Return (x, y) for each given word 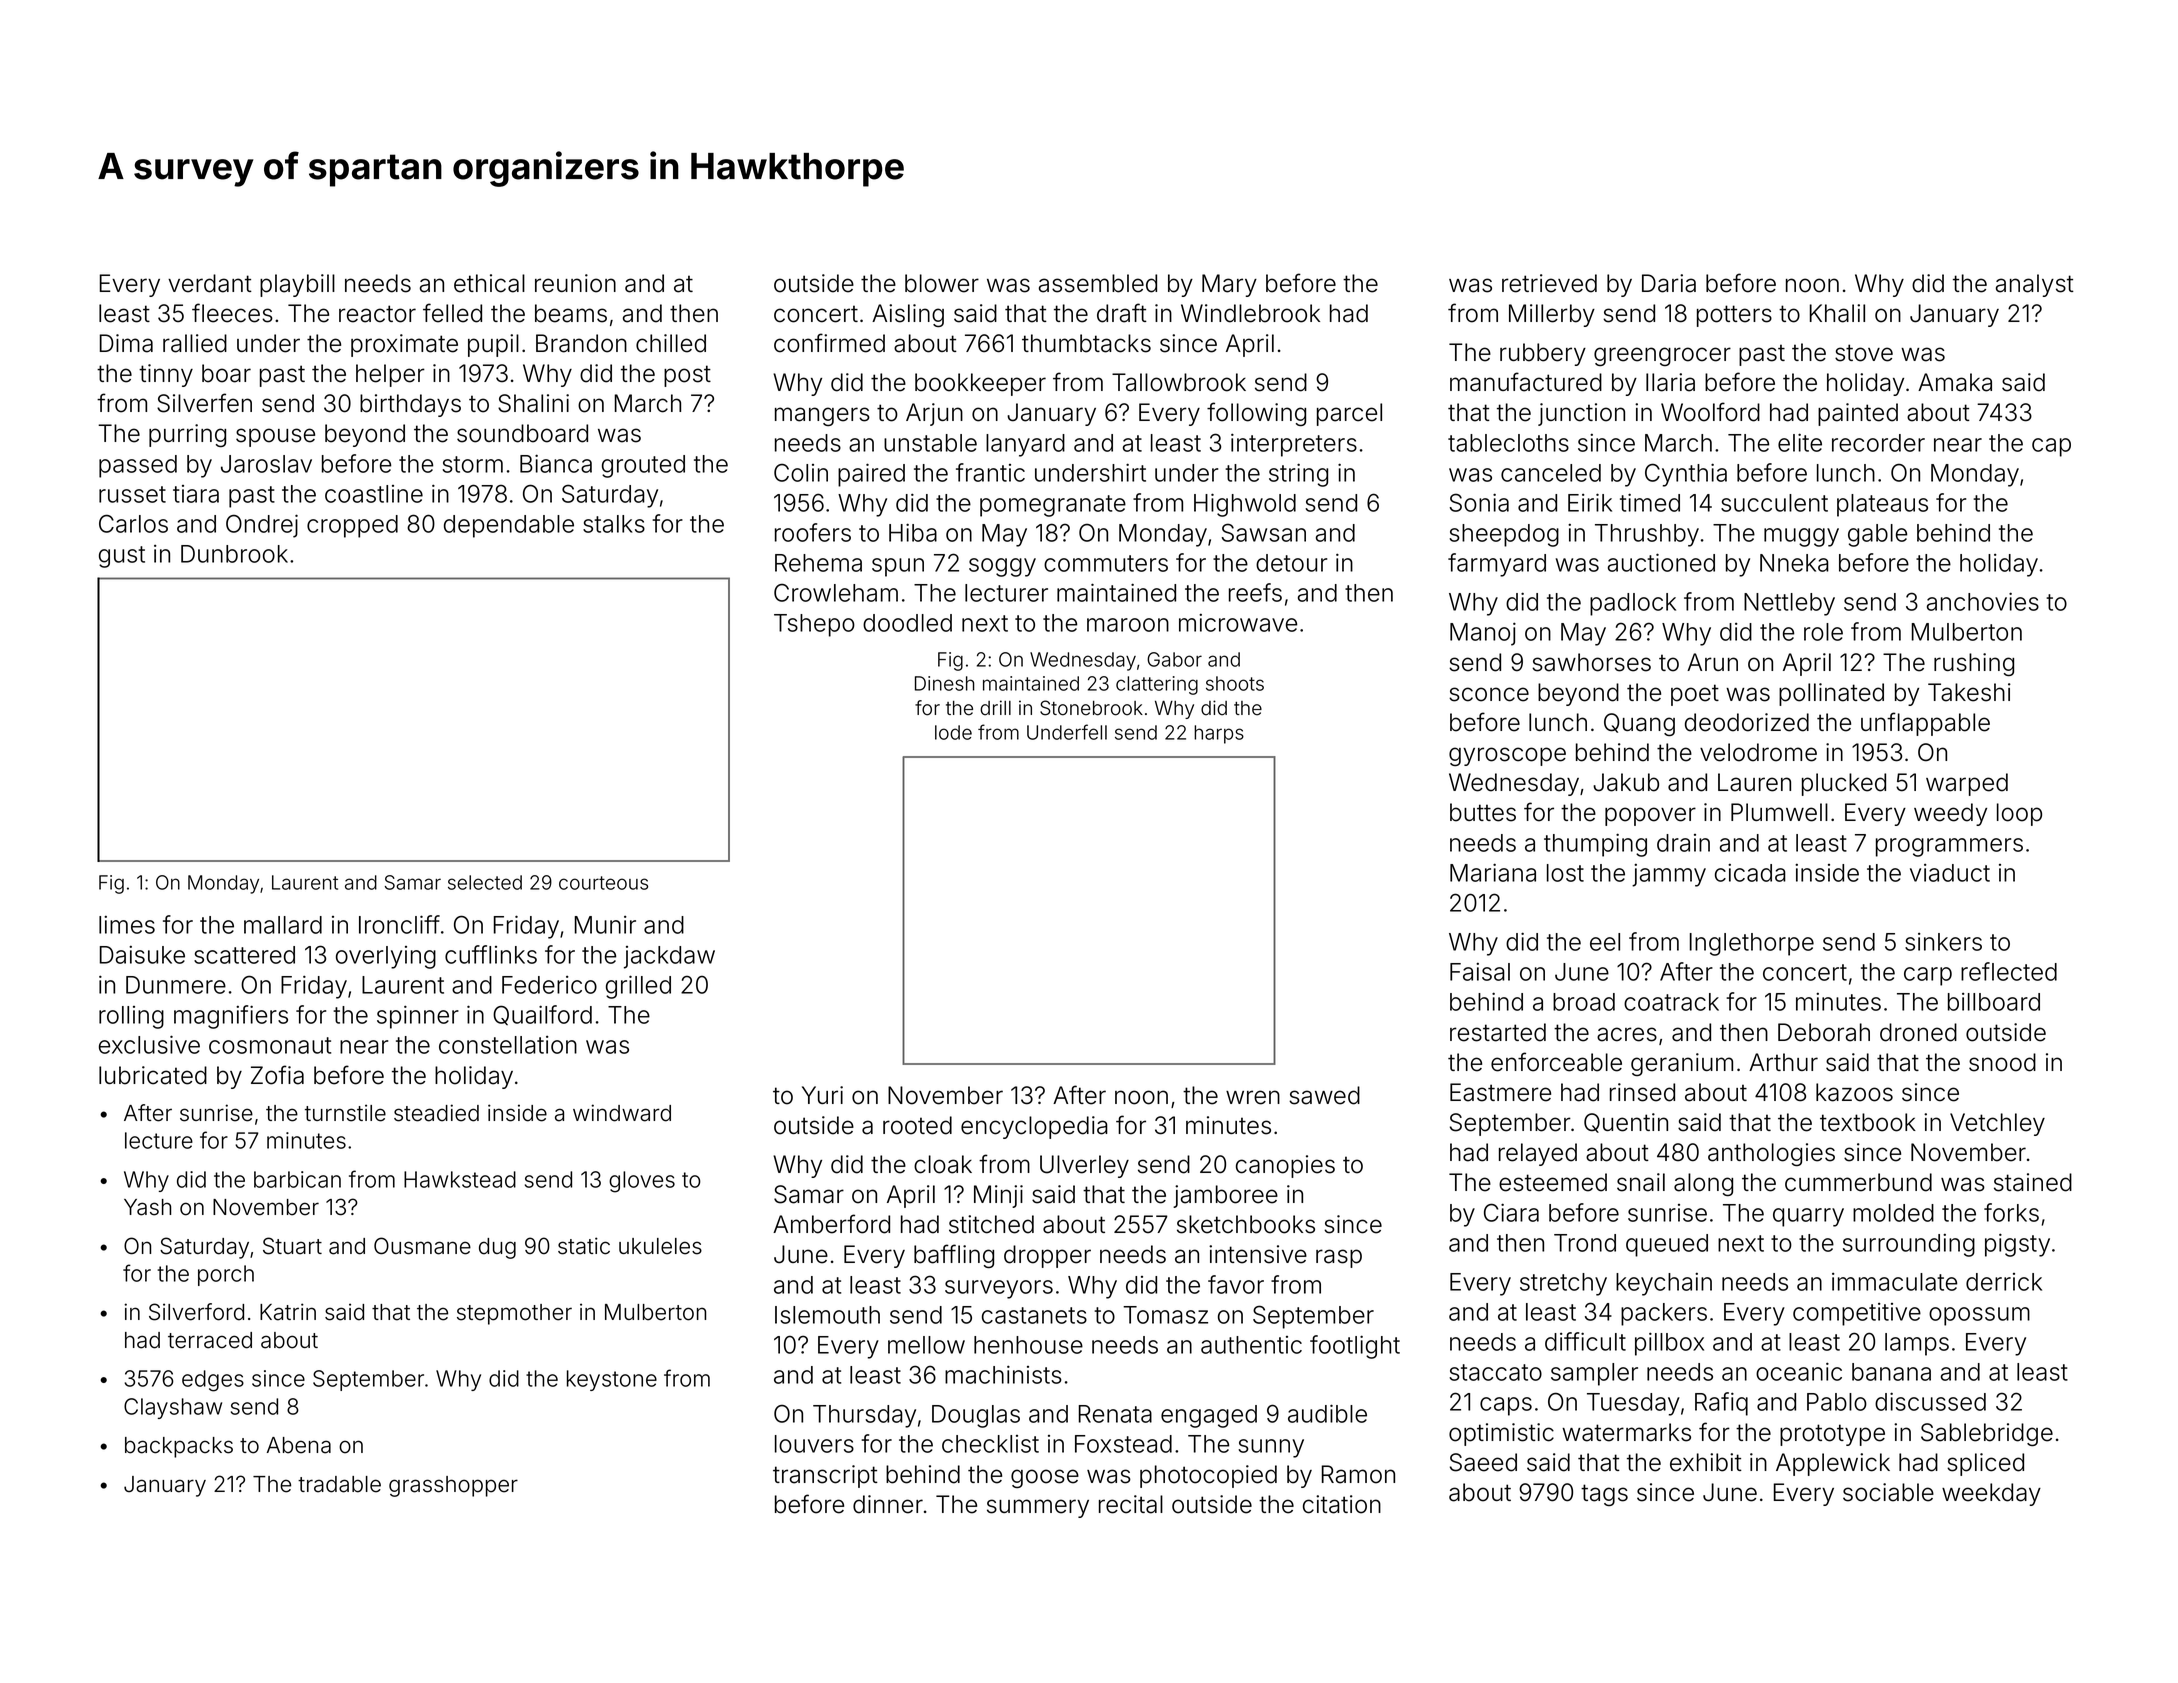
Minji (998, 1196)
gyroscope (1507, 756)
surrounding (1909, 1245)
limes (127, 925)
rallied (195, 343)
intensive (1258, 1254)
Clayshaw (173, 1408)
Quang (1639, 724)
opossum (1979, 1316)
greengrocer (1662, 356)
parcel (1349, 414)
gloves (642, 1182)
